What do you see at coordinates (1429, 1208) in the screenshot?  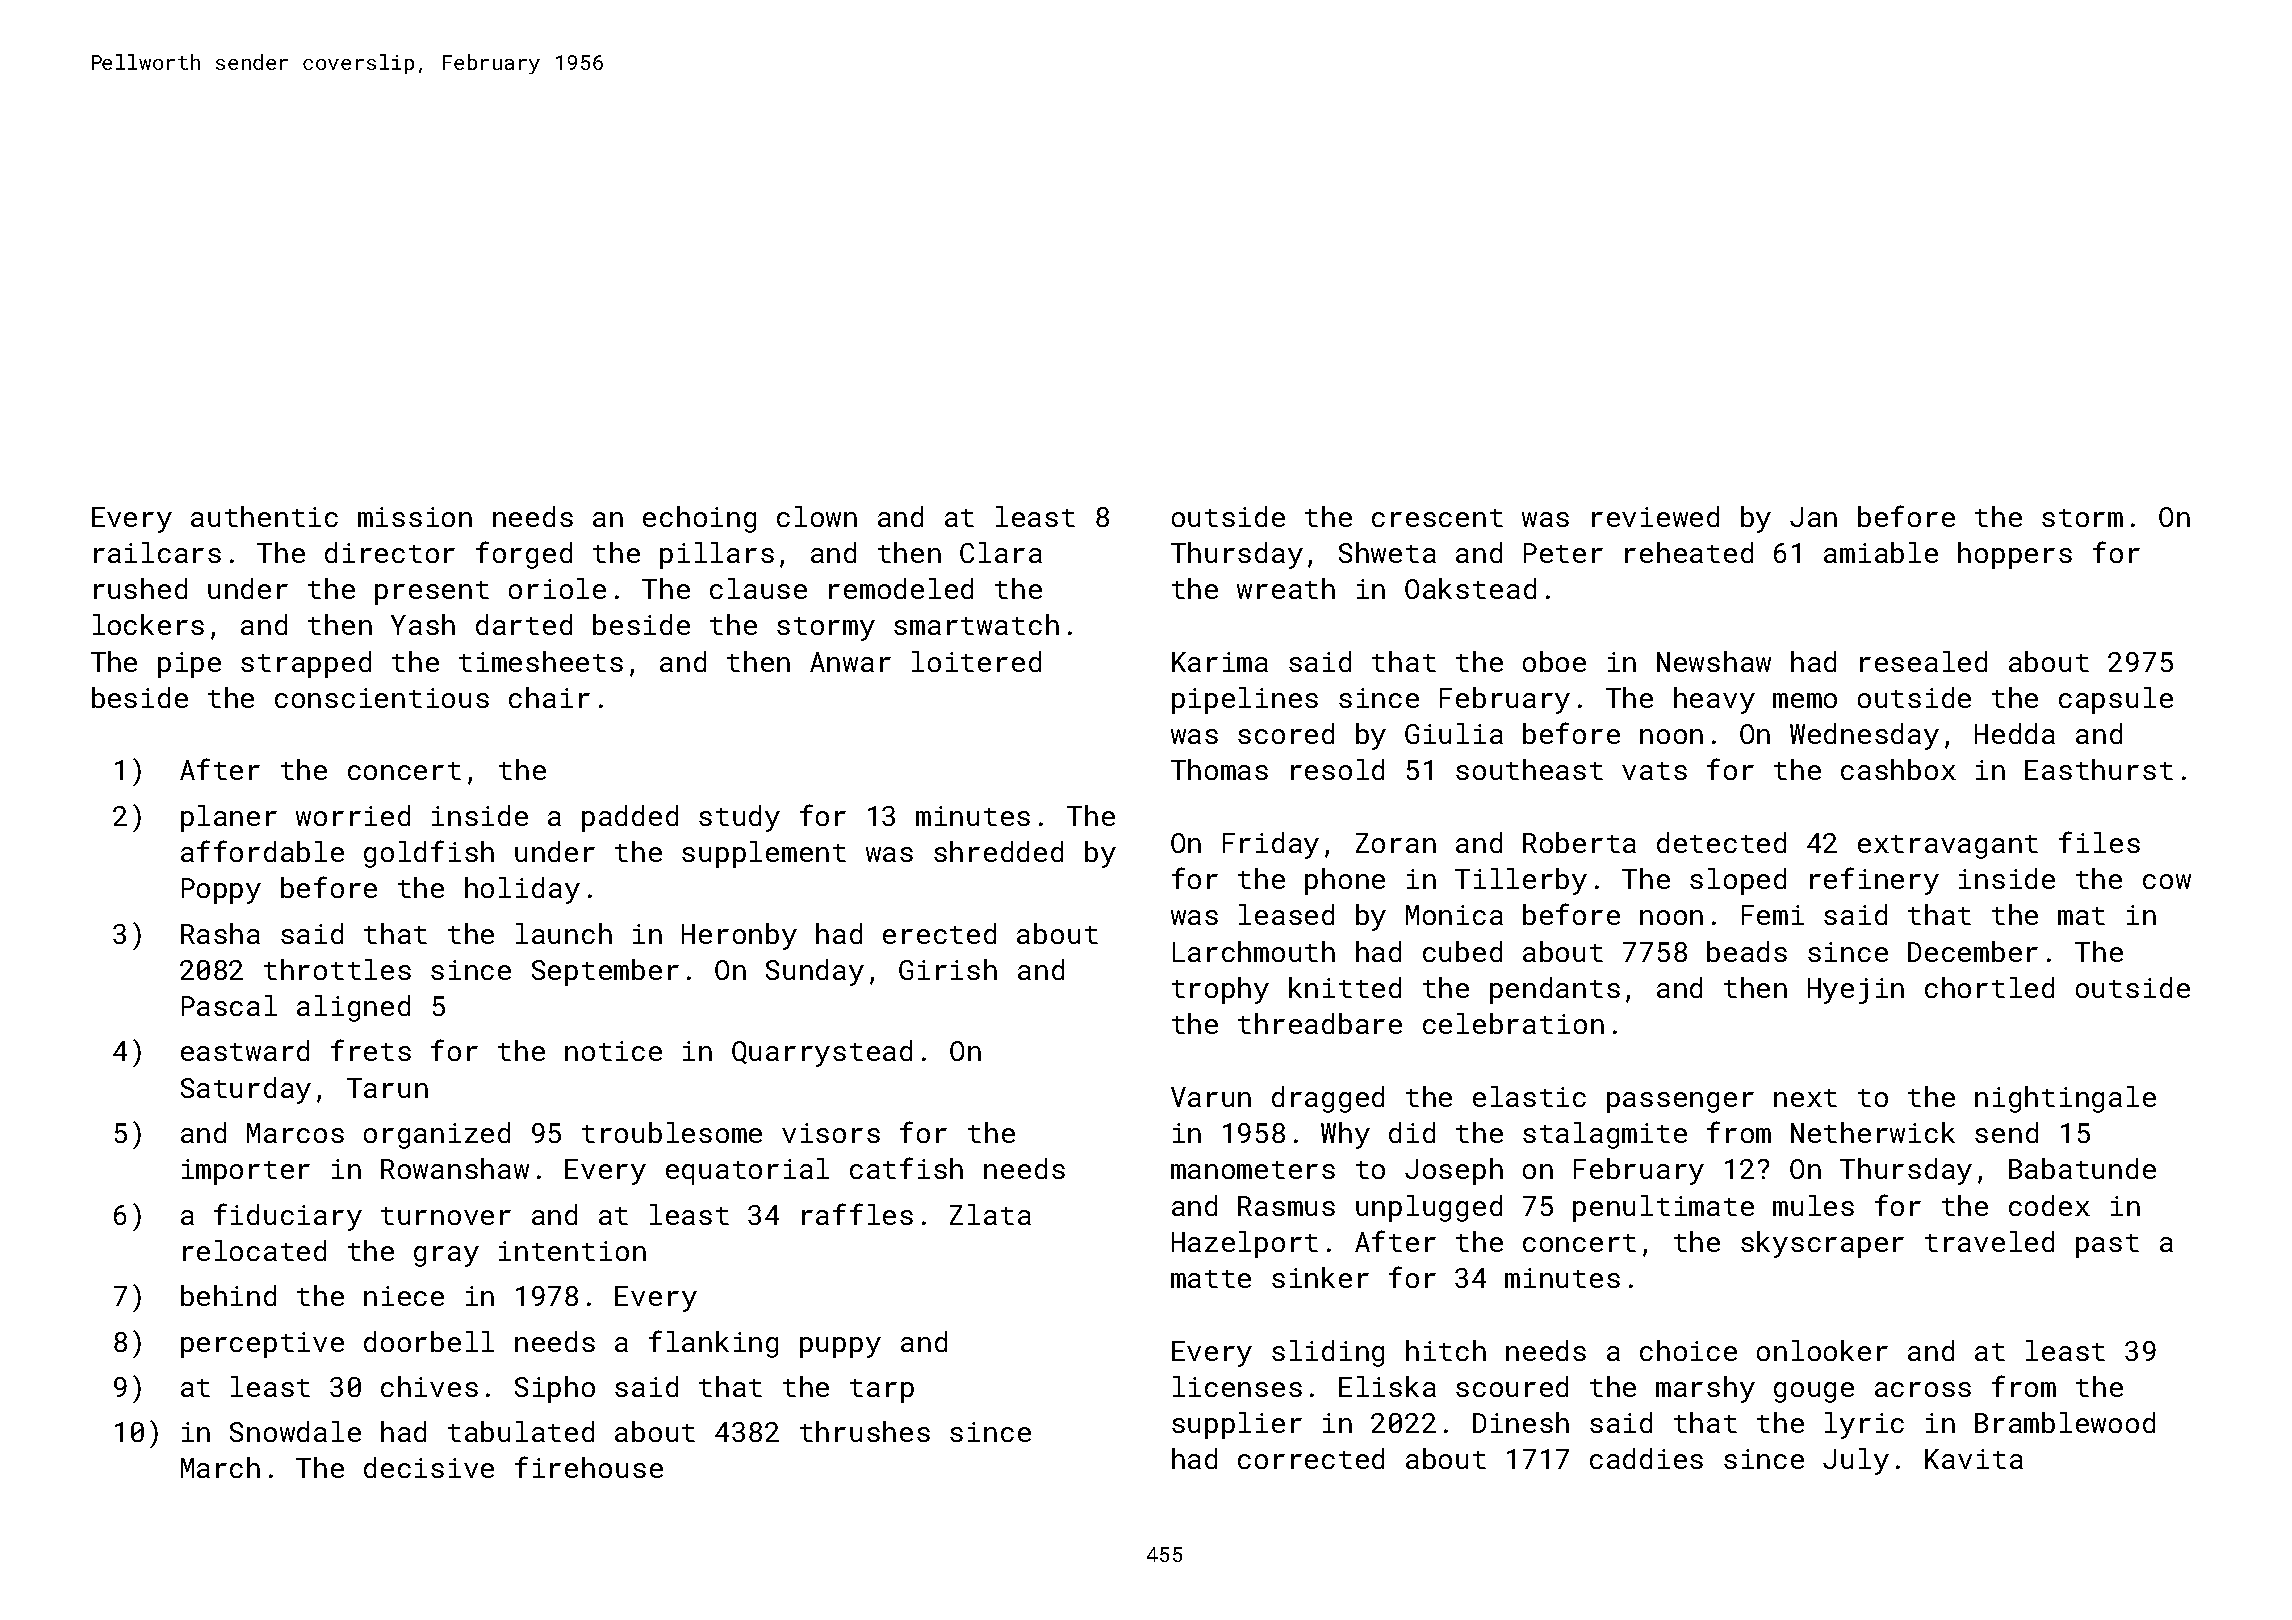 I see `unplugged` at bounding box center [1429, 1208].
